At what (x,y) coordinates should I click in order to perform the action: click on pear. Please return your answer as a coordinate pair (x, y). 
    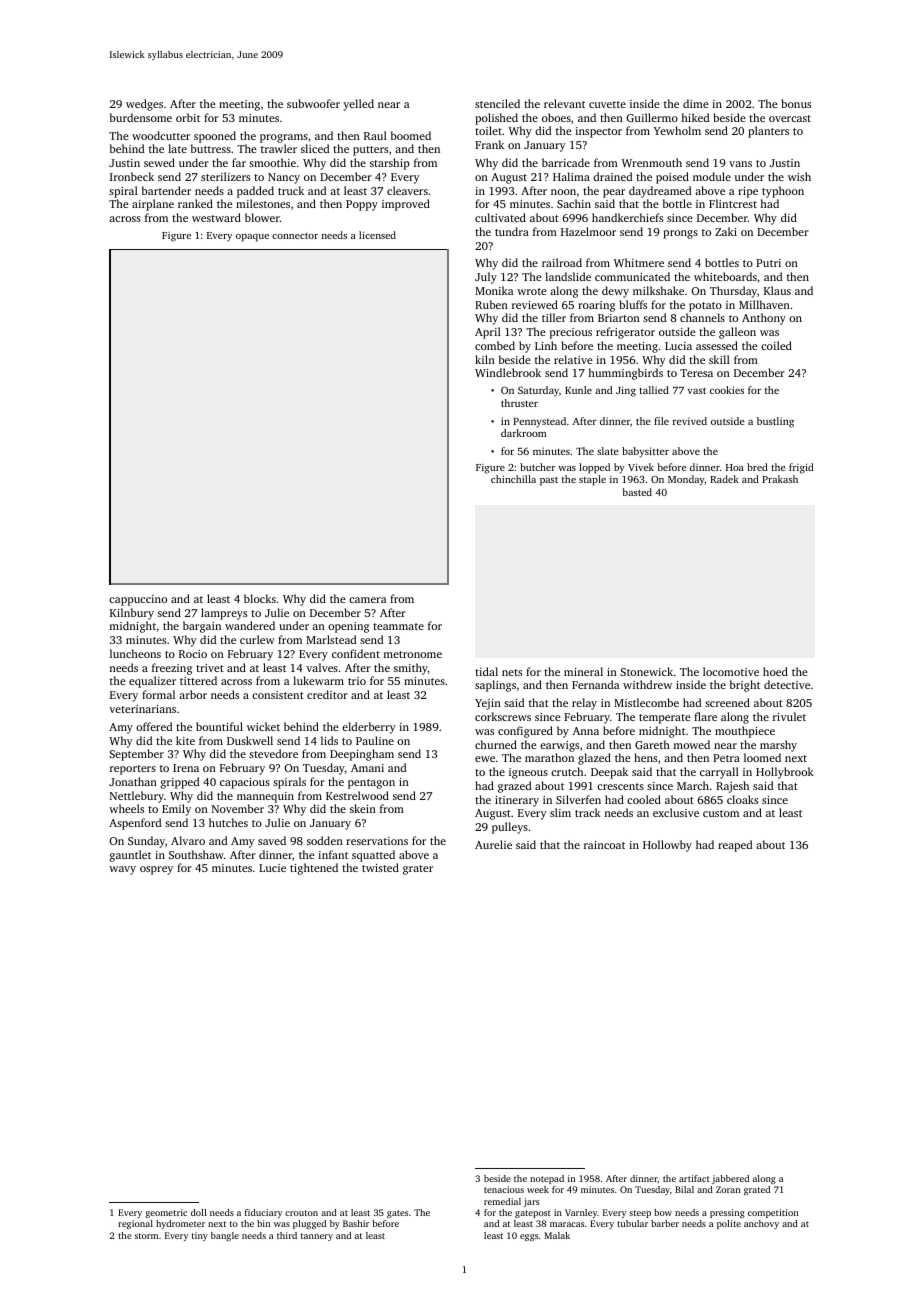
    Looking at the image, I should click on (614, 193).
